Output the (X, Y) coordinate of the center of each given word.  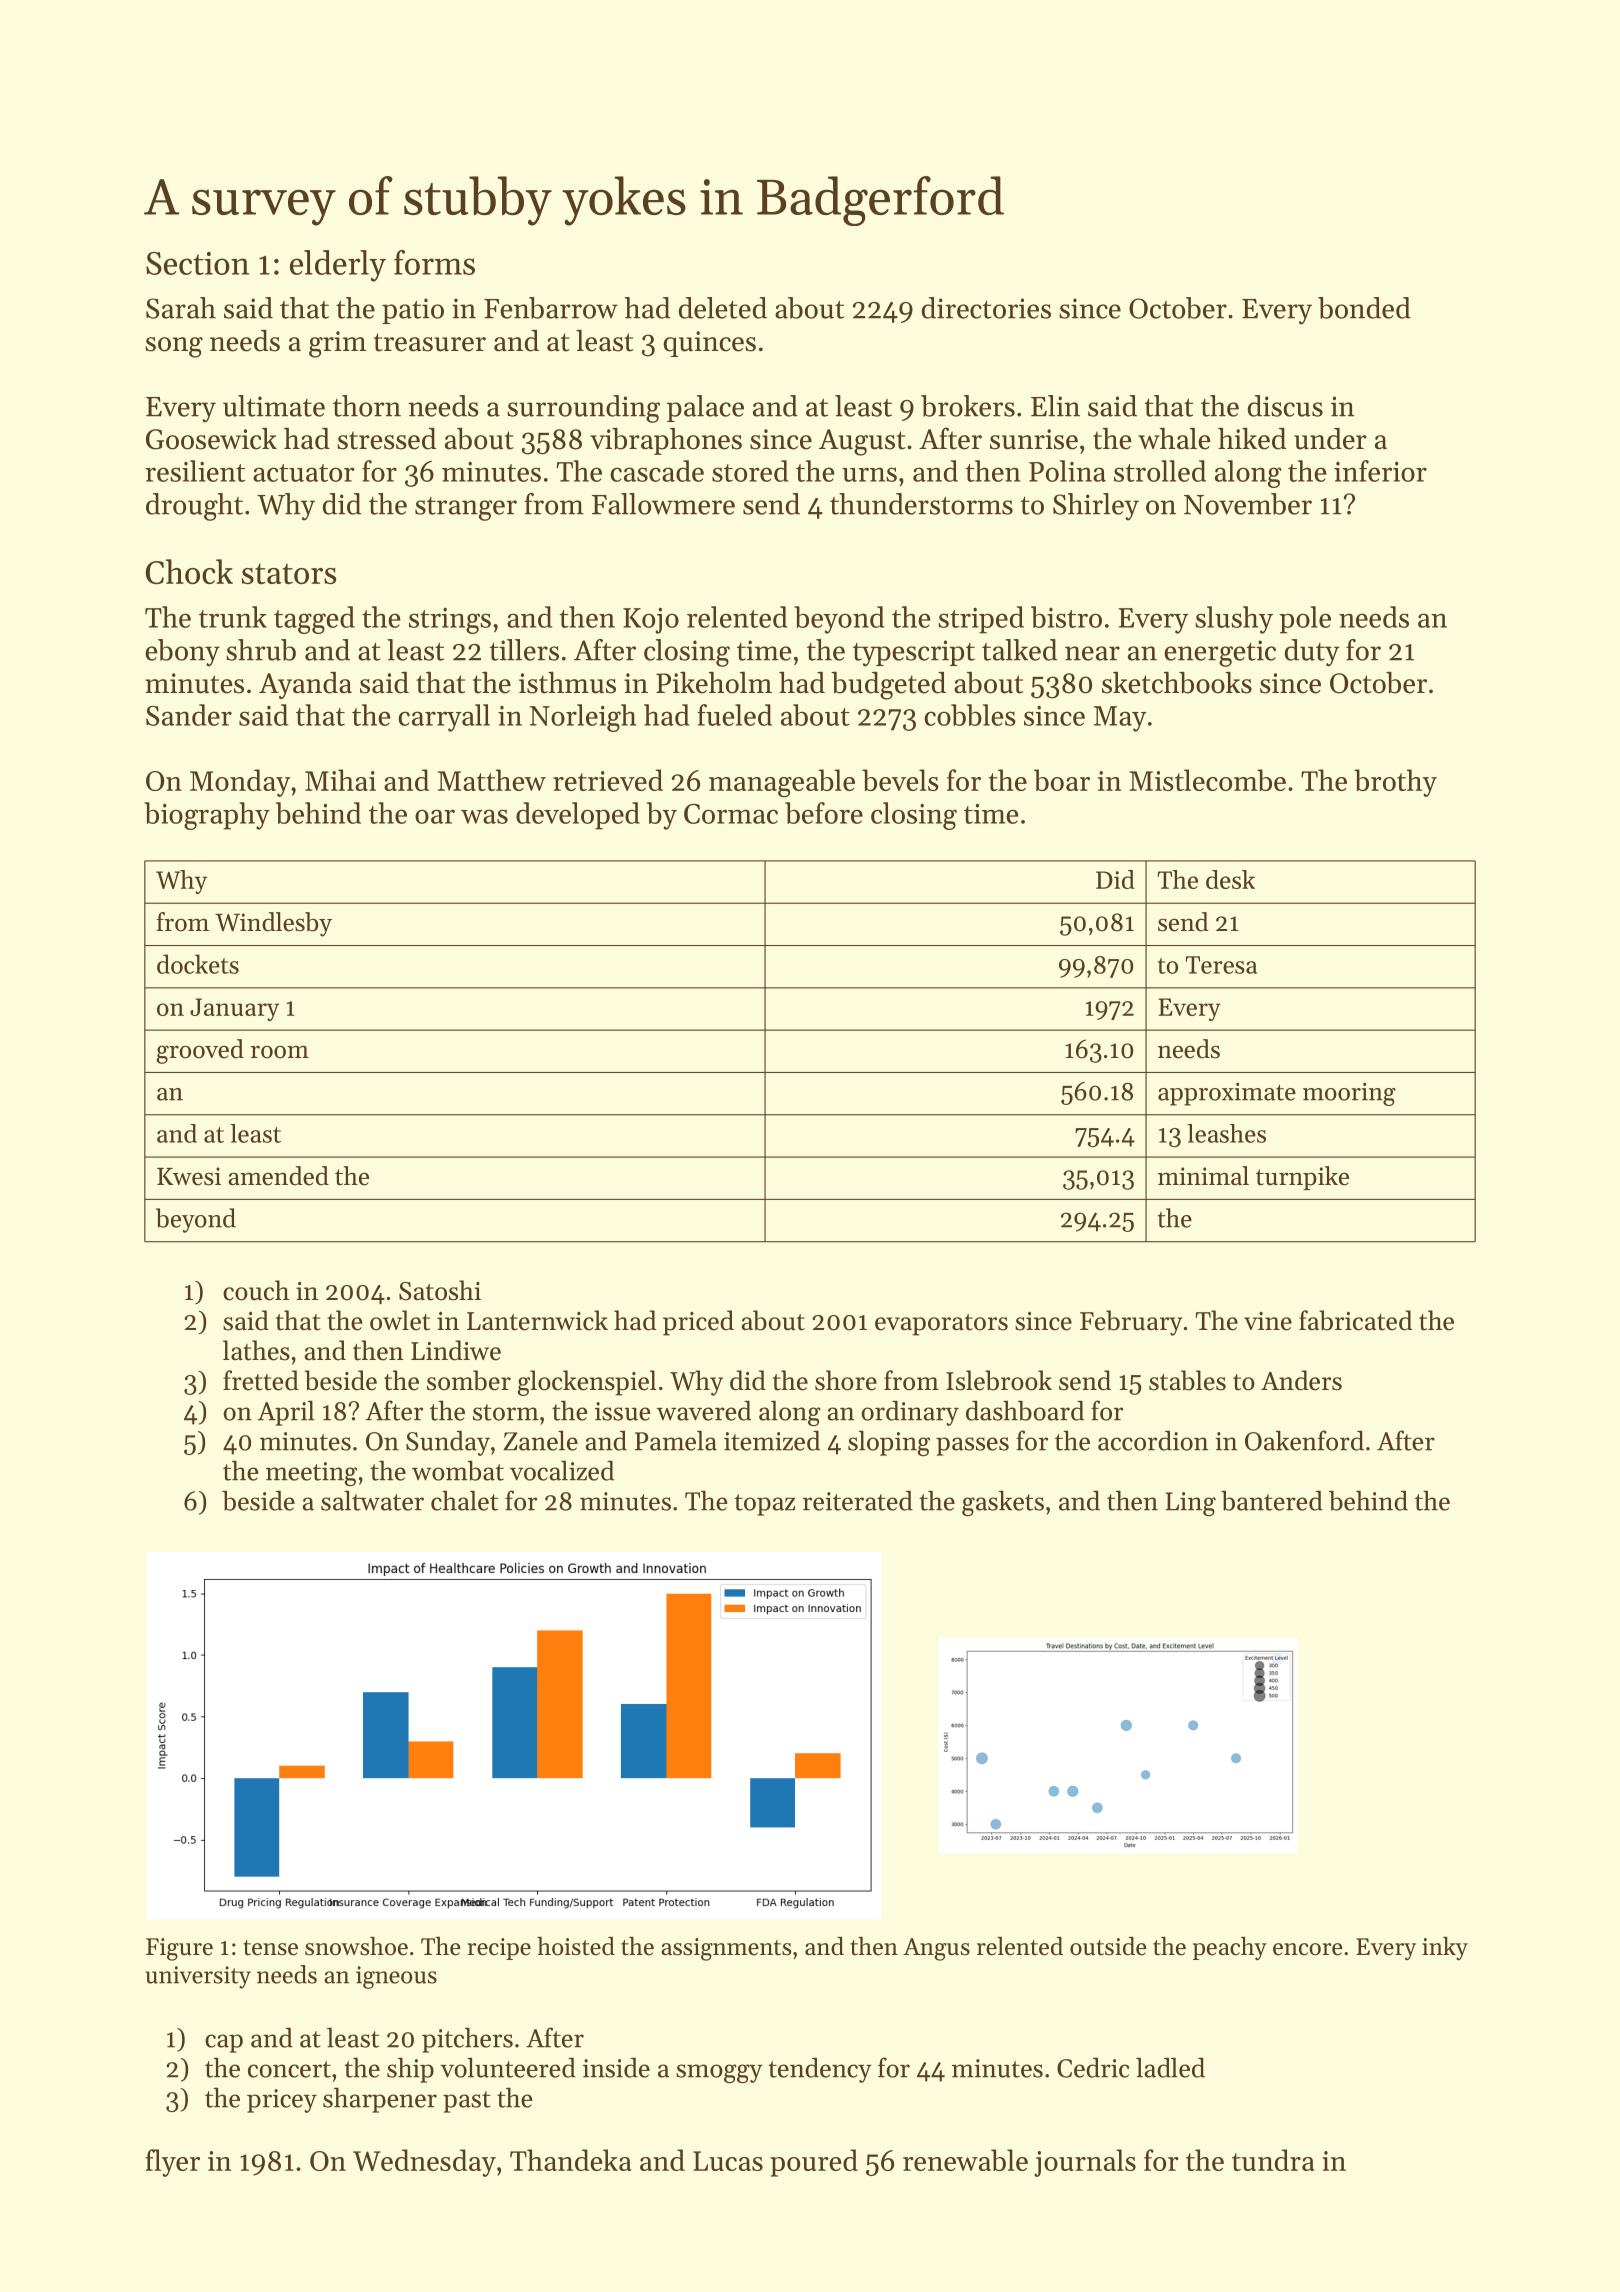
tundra (1273, 2160)
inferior (1380, 471)
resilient (195, 471)
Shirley (1096, 507)
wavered (704, 1410)
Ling (1190, 1504)
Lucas (728, 2161)
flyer (172, 2163)
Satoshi (440, 1290)
